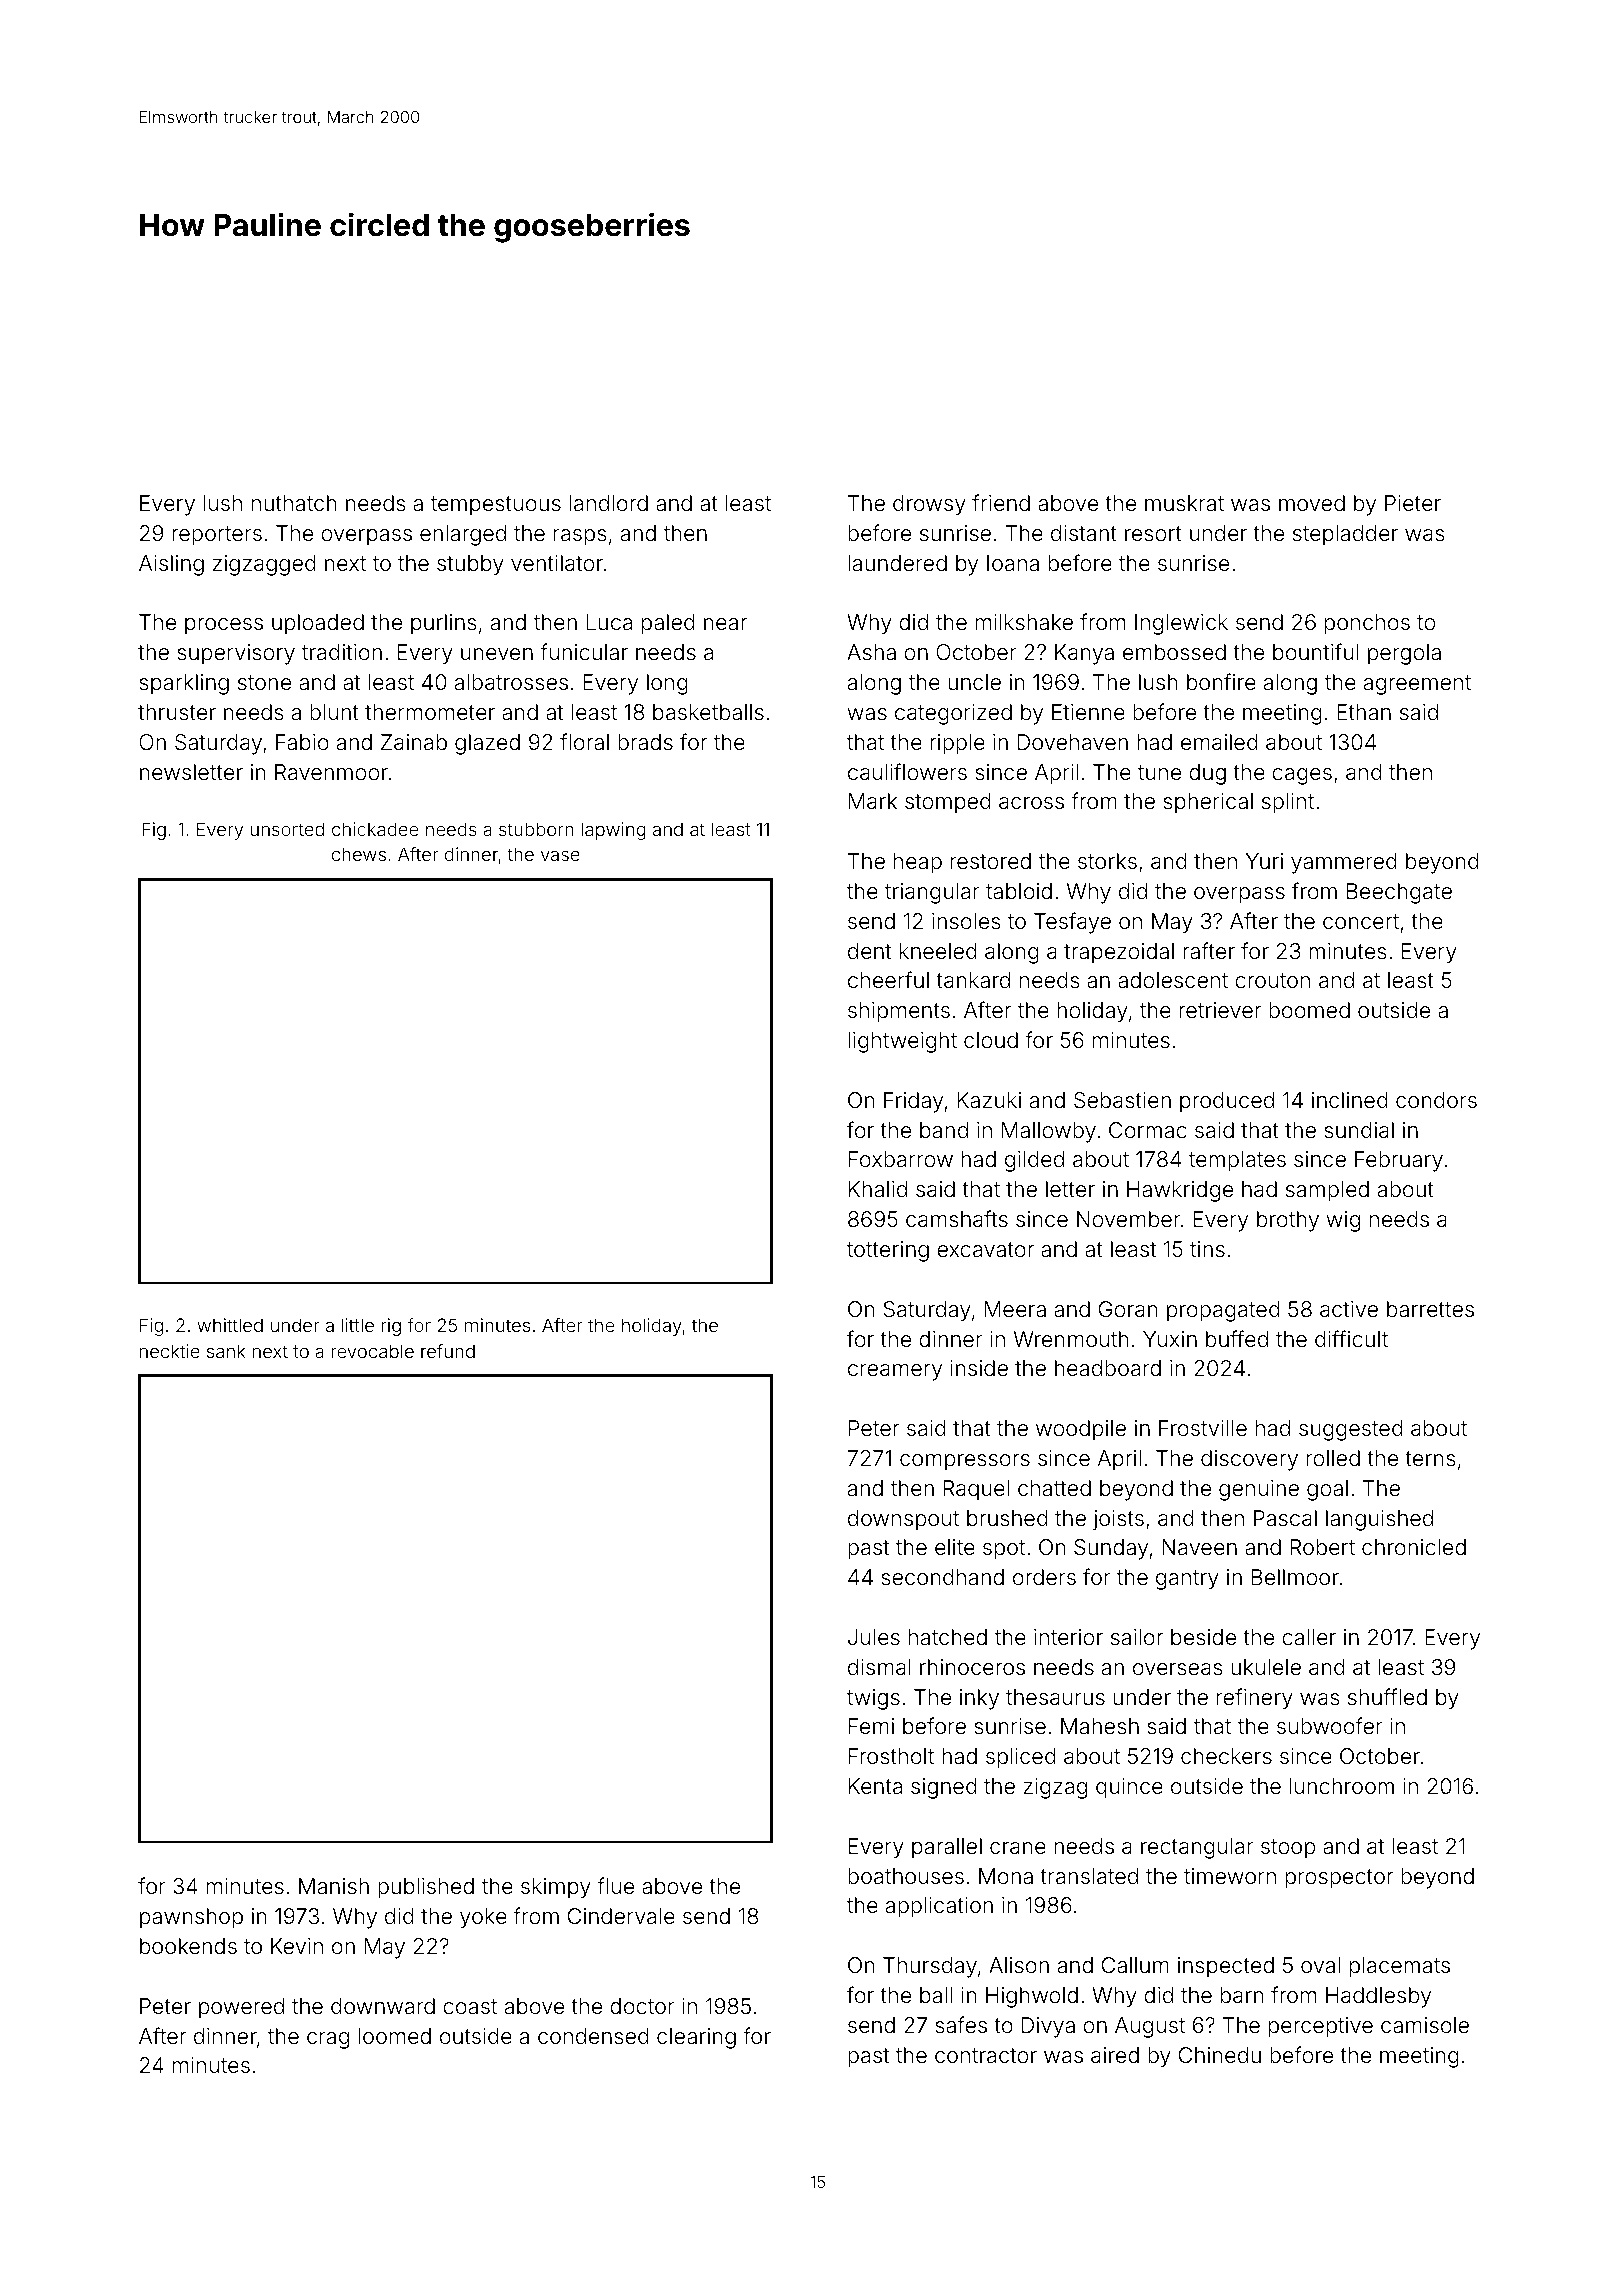 The width and height of the page is (1620, 2292). What do you see at coordinates (1400, 1967) in the page?
I see `placemats` at bounding box center [1400, 1967].
